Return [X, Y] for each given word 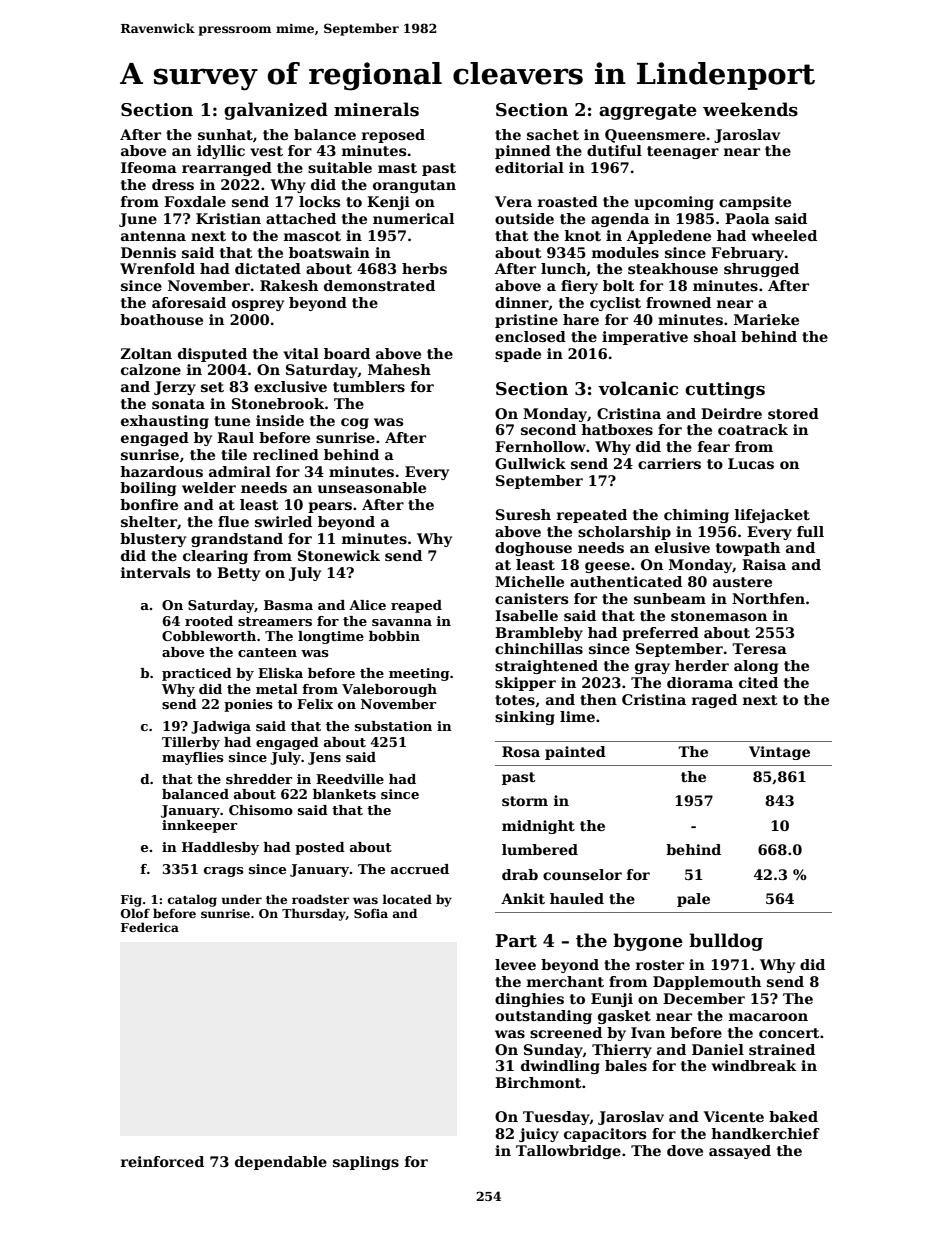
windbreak [754, 1065]
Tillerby [191, 743]
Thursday [314, 914]
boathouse [161, 319]
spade [518, 355]
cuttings [725, 390]
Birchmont [538, 1082]
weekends [750, 109]
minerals [376, 109]
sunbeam [670, 598]
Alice [367, 605]
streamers [275, 621]
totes [515, 700]
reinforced [162, 1161]
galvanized [276, 111]
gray [652, 668]
